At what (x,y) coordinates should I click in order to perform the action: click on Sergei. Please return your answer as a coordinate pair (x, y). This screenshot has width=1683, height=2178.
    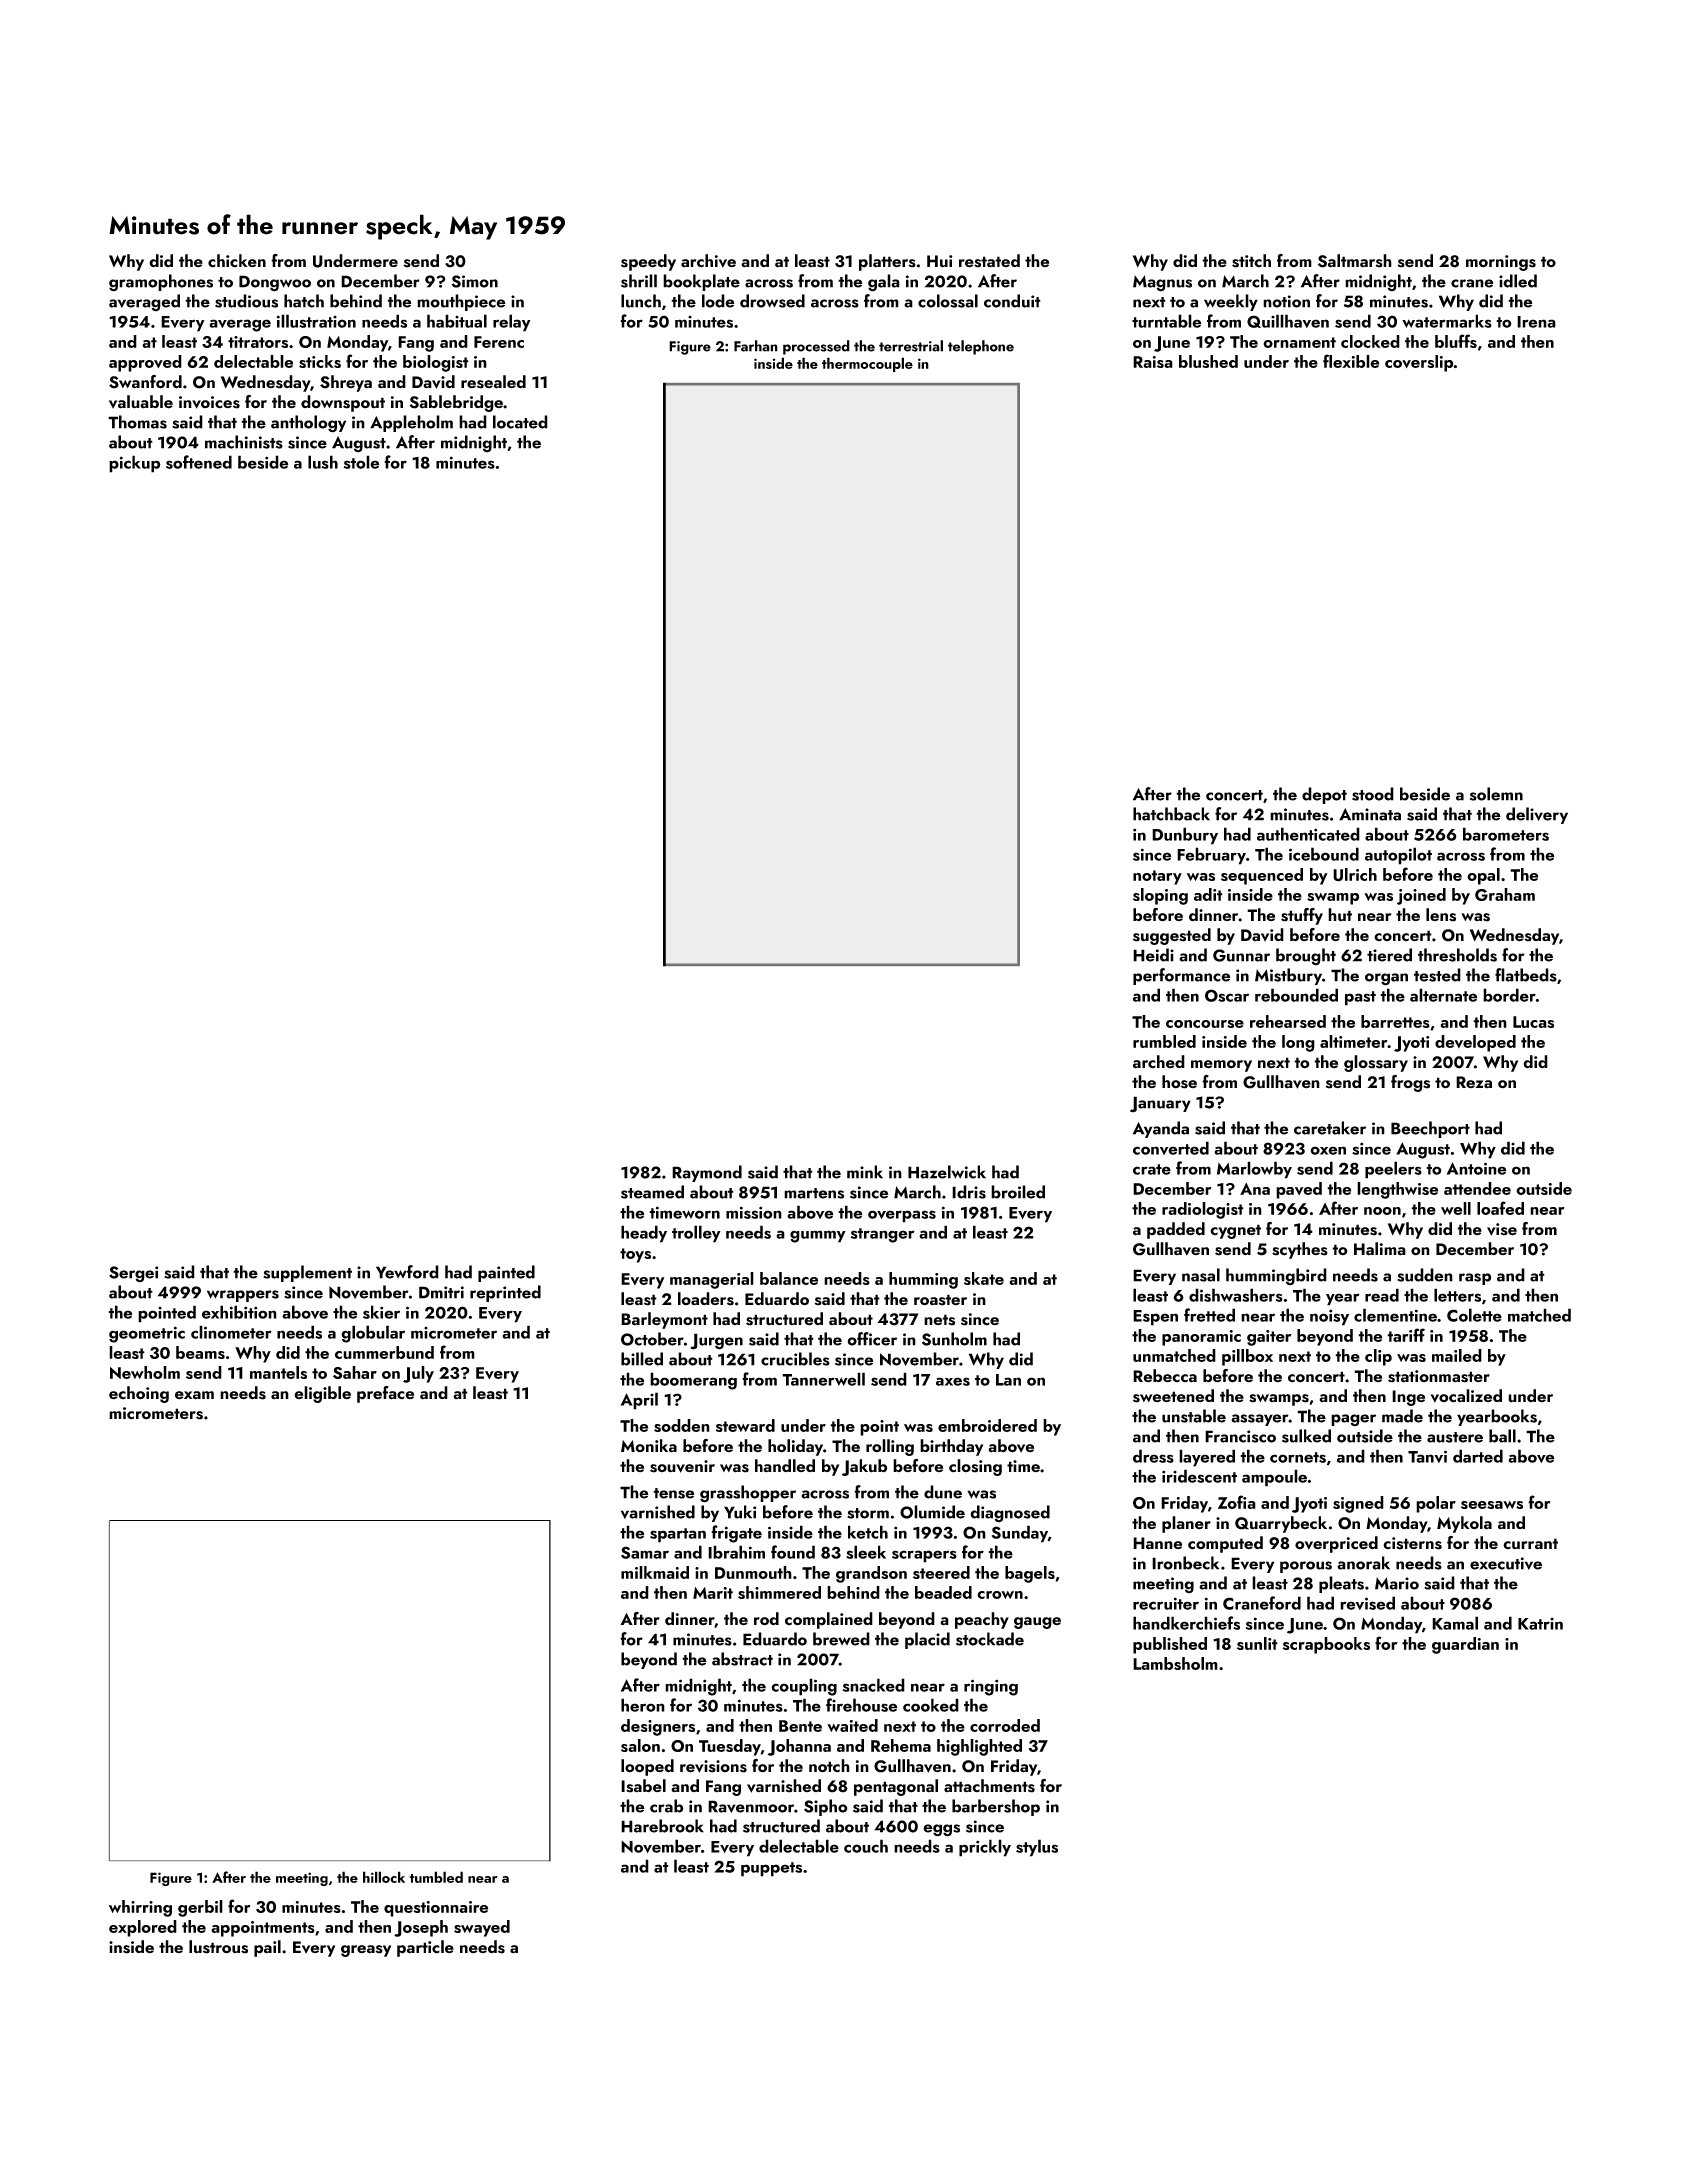
    Looking at the image, I should click on (133, 1274).
